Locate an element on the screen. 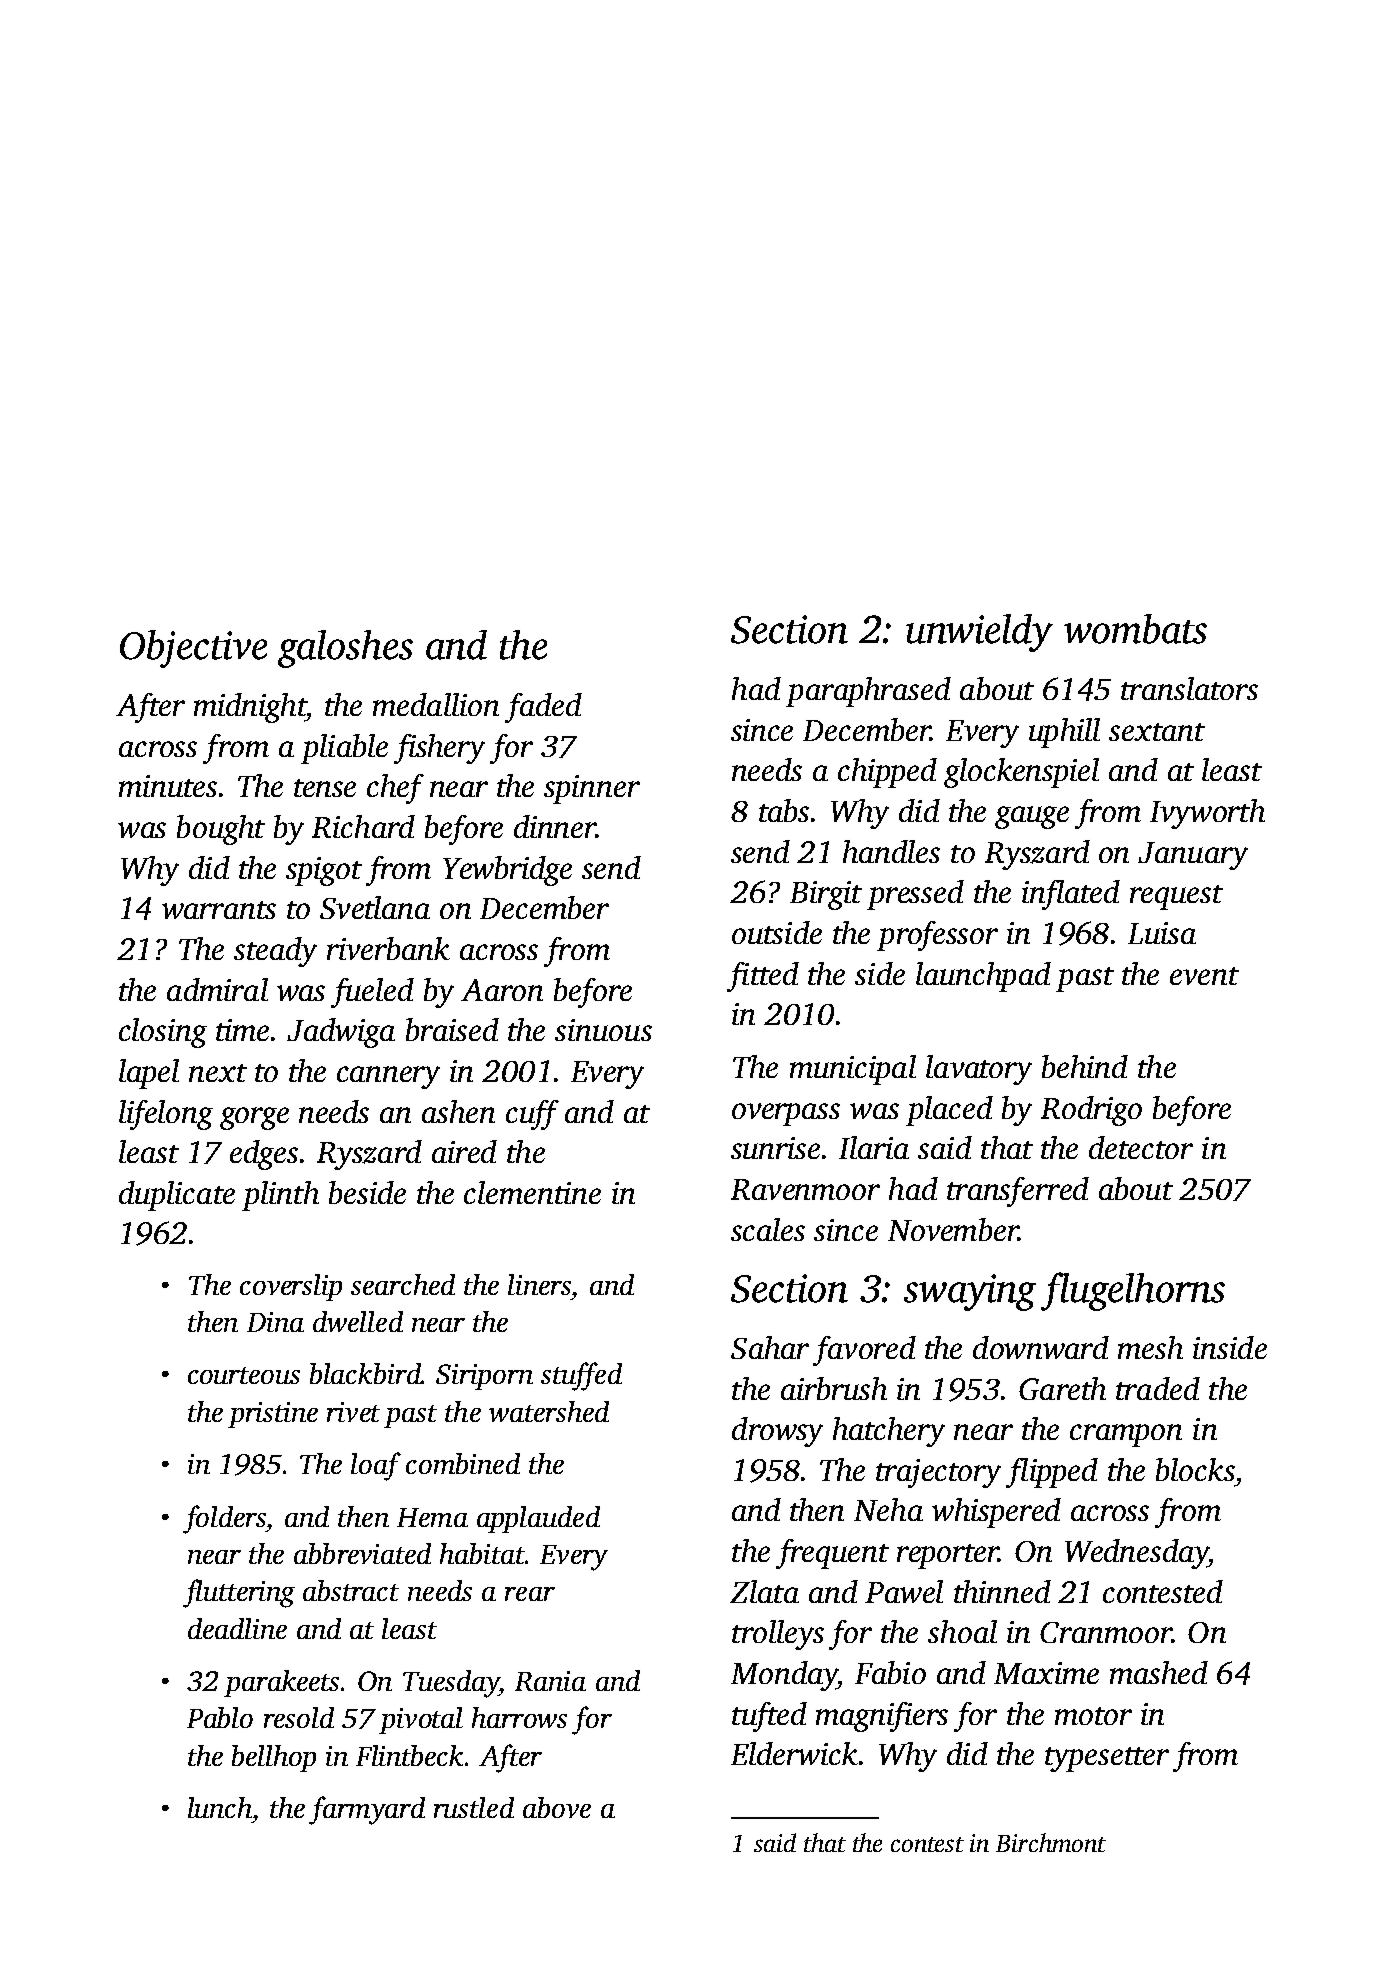  galoshes is located at coordinates (345, 649).
